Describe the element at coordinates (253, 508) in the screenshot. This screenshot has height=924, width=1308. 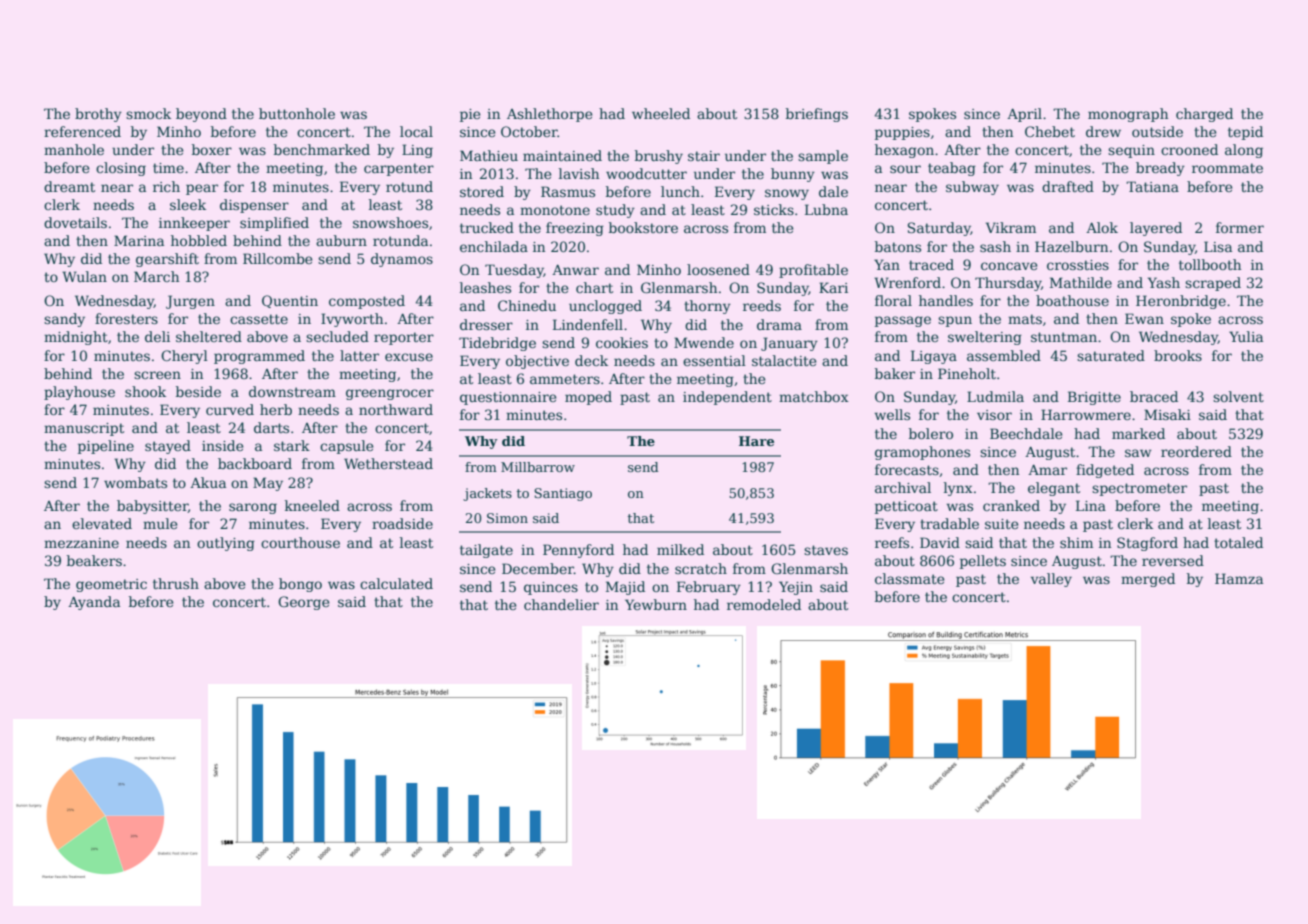
I see `sarong` at that location.
